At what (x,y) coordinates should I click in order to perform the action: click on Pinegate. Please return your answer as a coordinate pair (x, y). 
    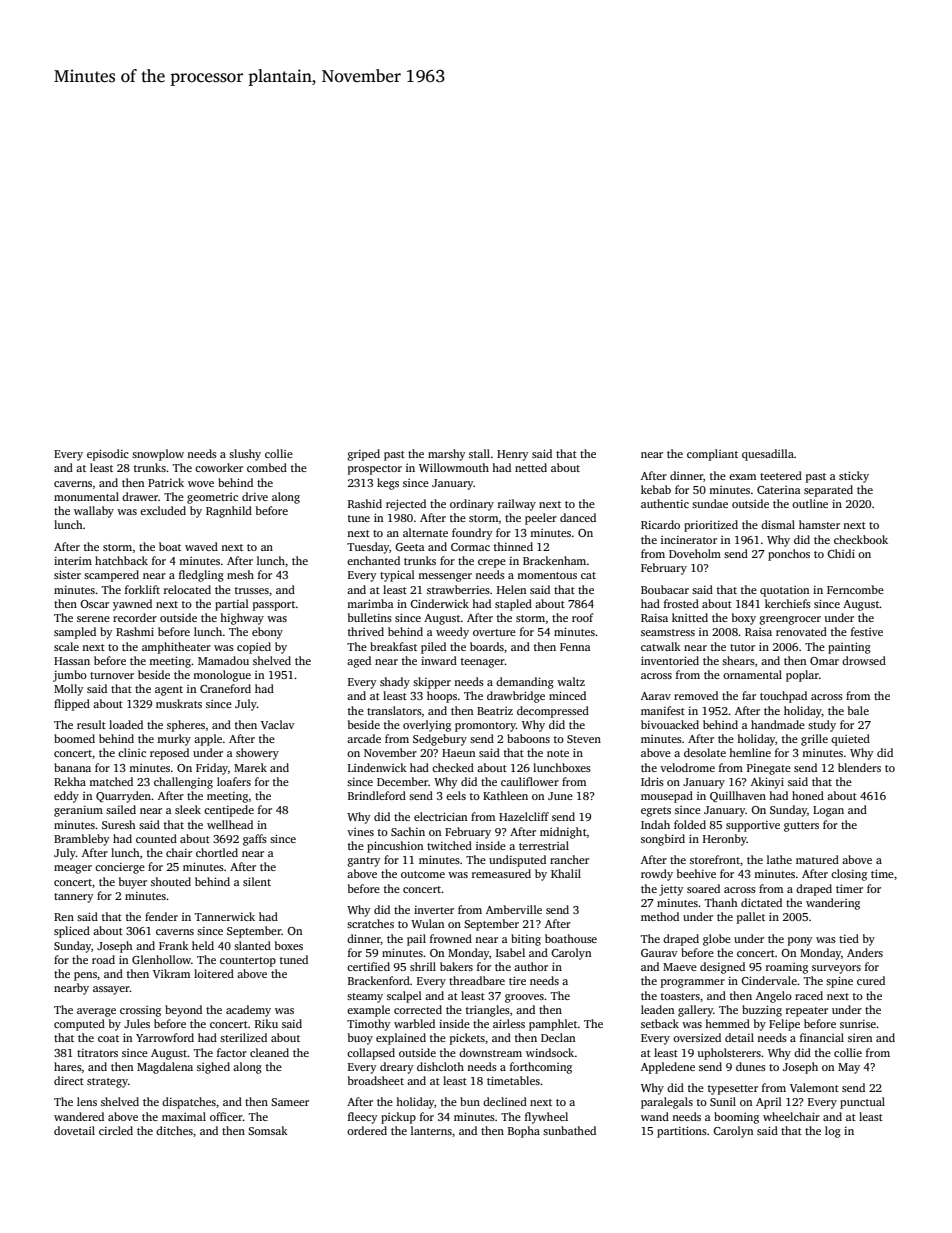
    Looking at the image, I should click on (769, 769).
